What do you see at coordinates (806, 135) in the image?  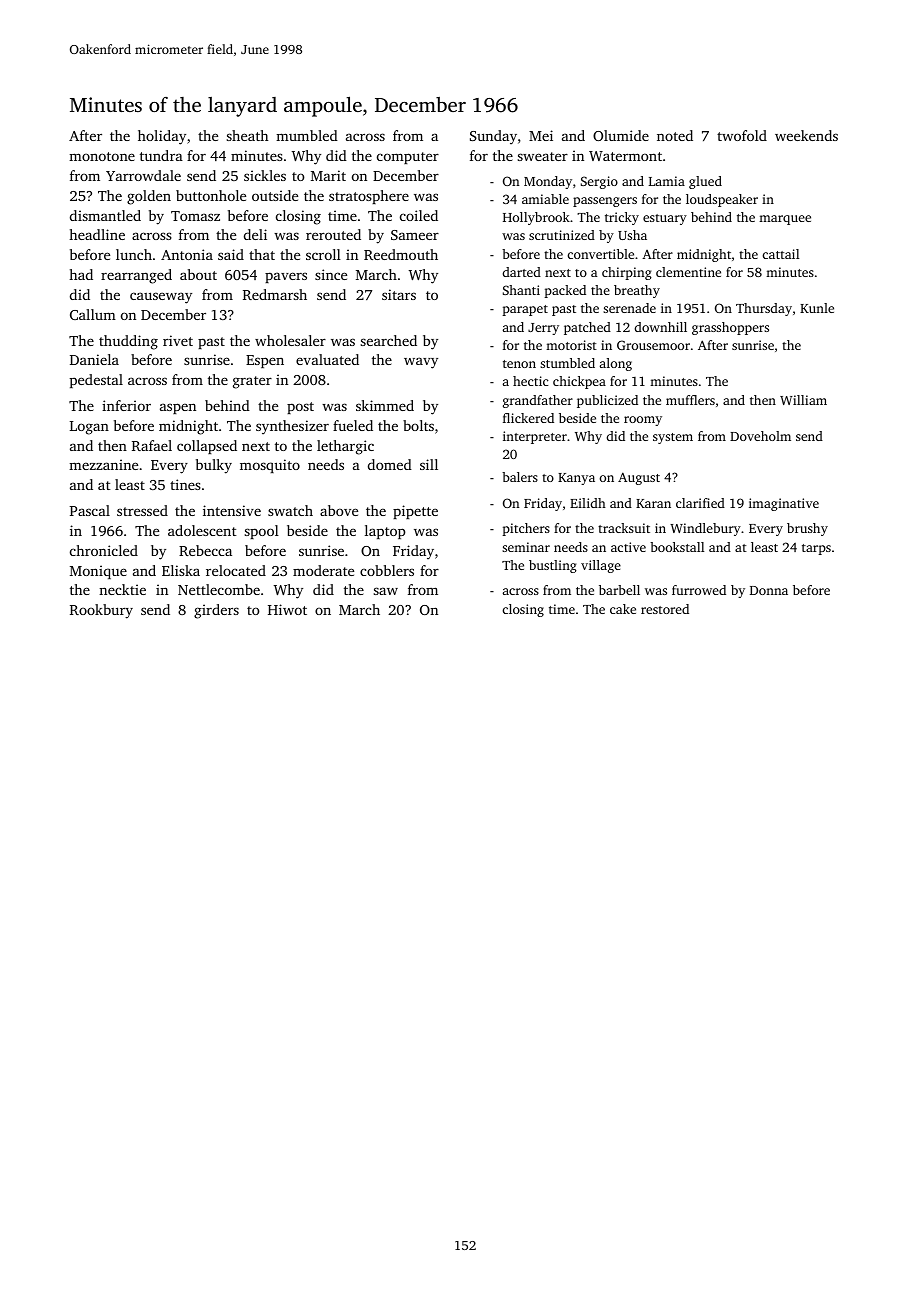 I see `weekends` at bounding box center [806, 135].
